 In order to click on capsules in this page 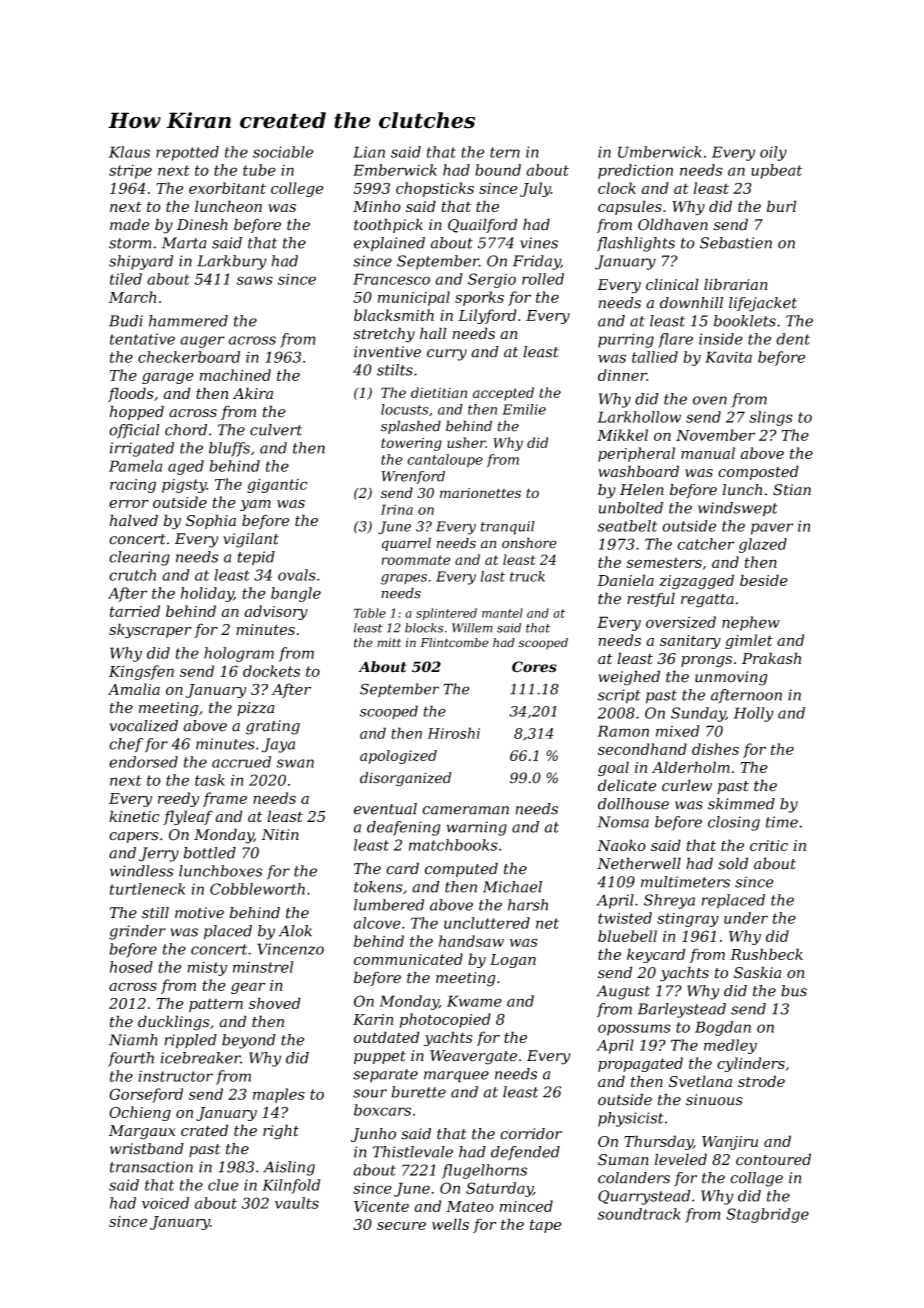, I will do `click(630, 207)`.
